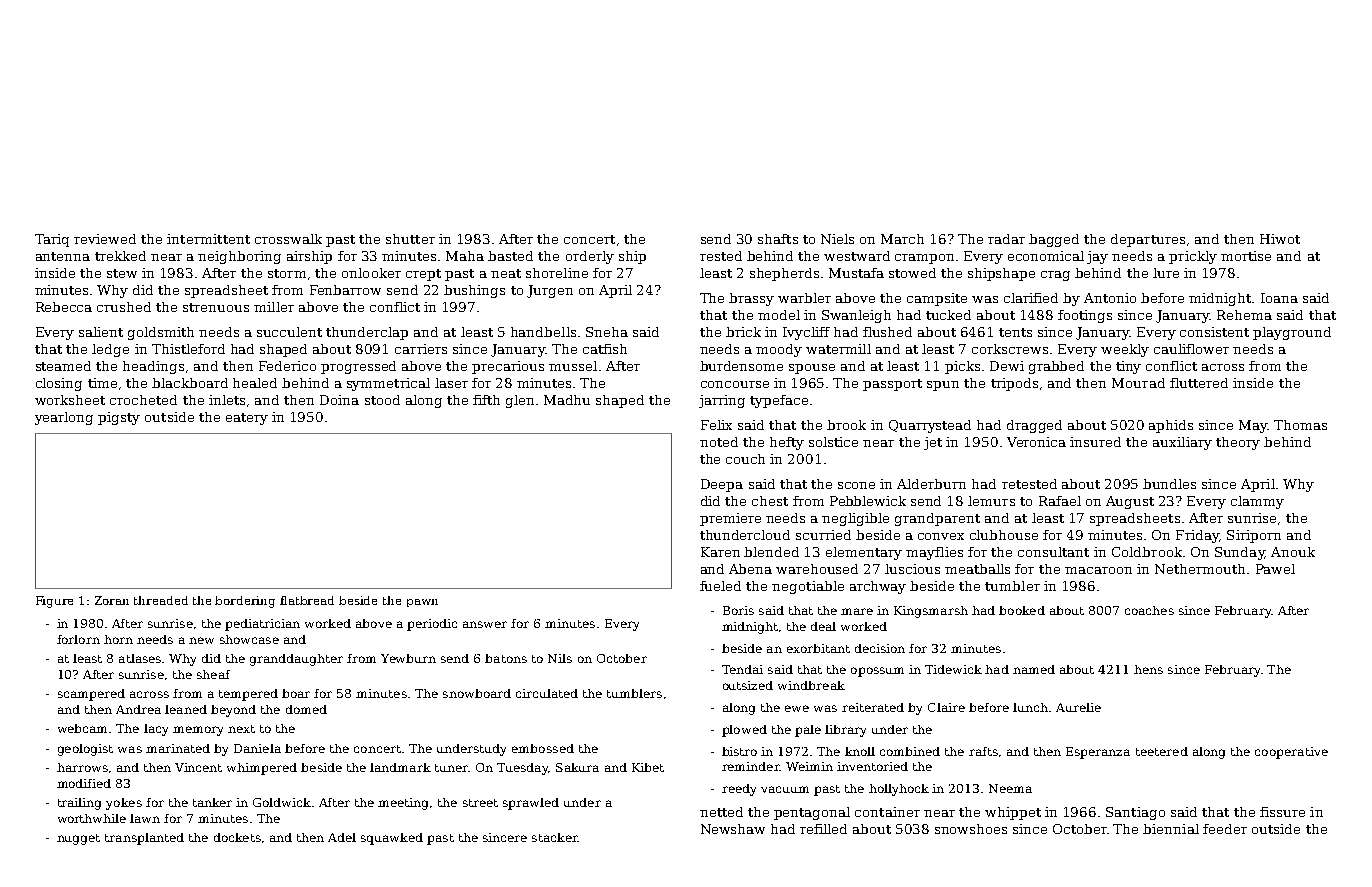 The image size is (1372, 887). What do you see at coordinates (721, 256) in the image?
I see `rested` at bounding box center [721, 256].
